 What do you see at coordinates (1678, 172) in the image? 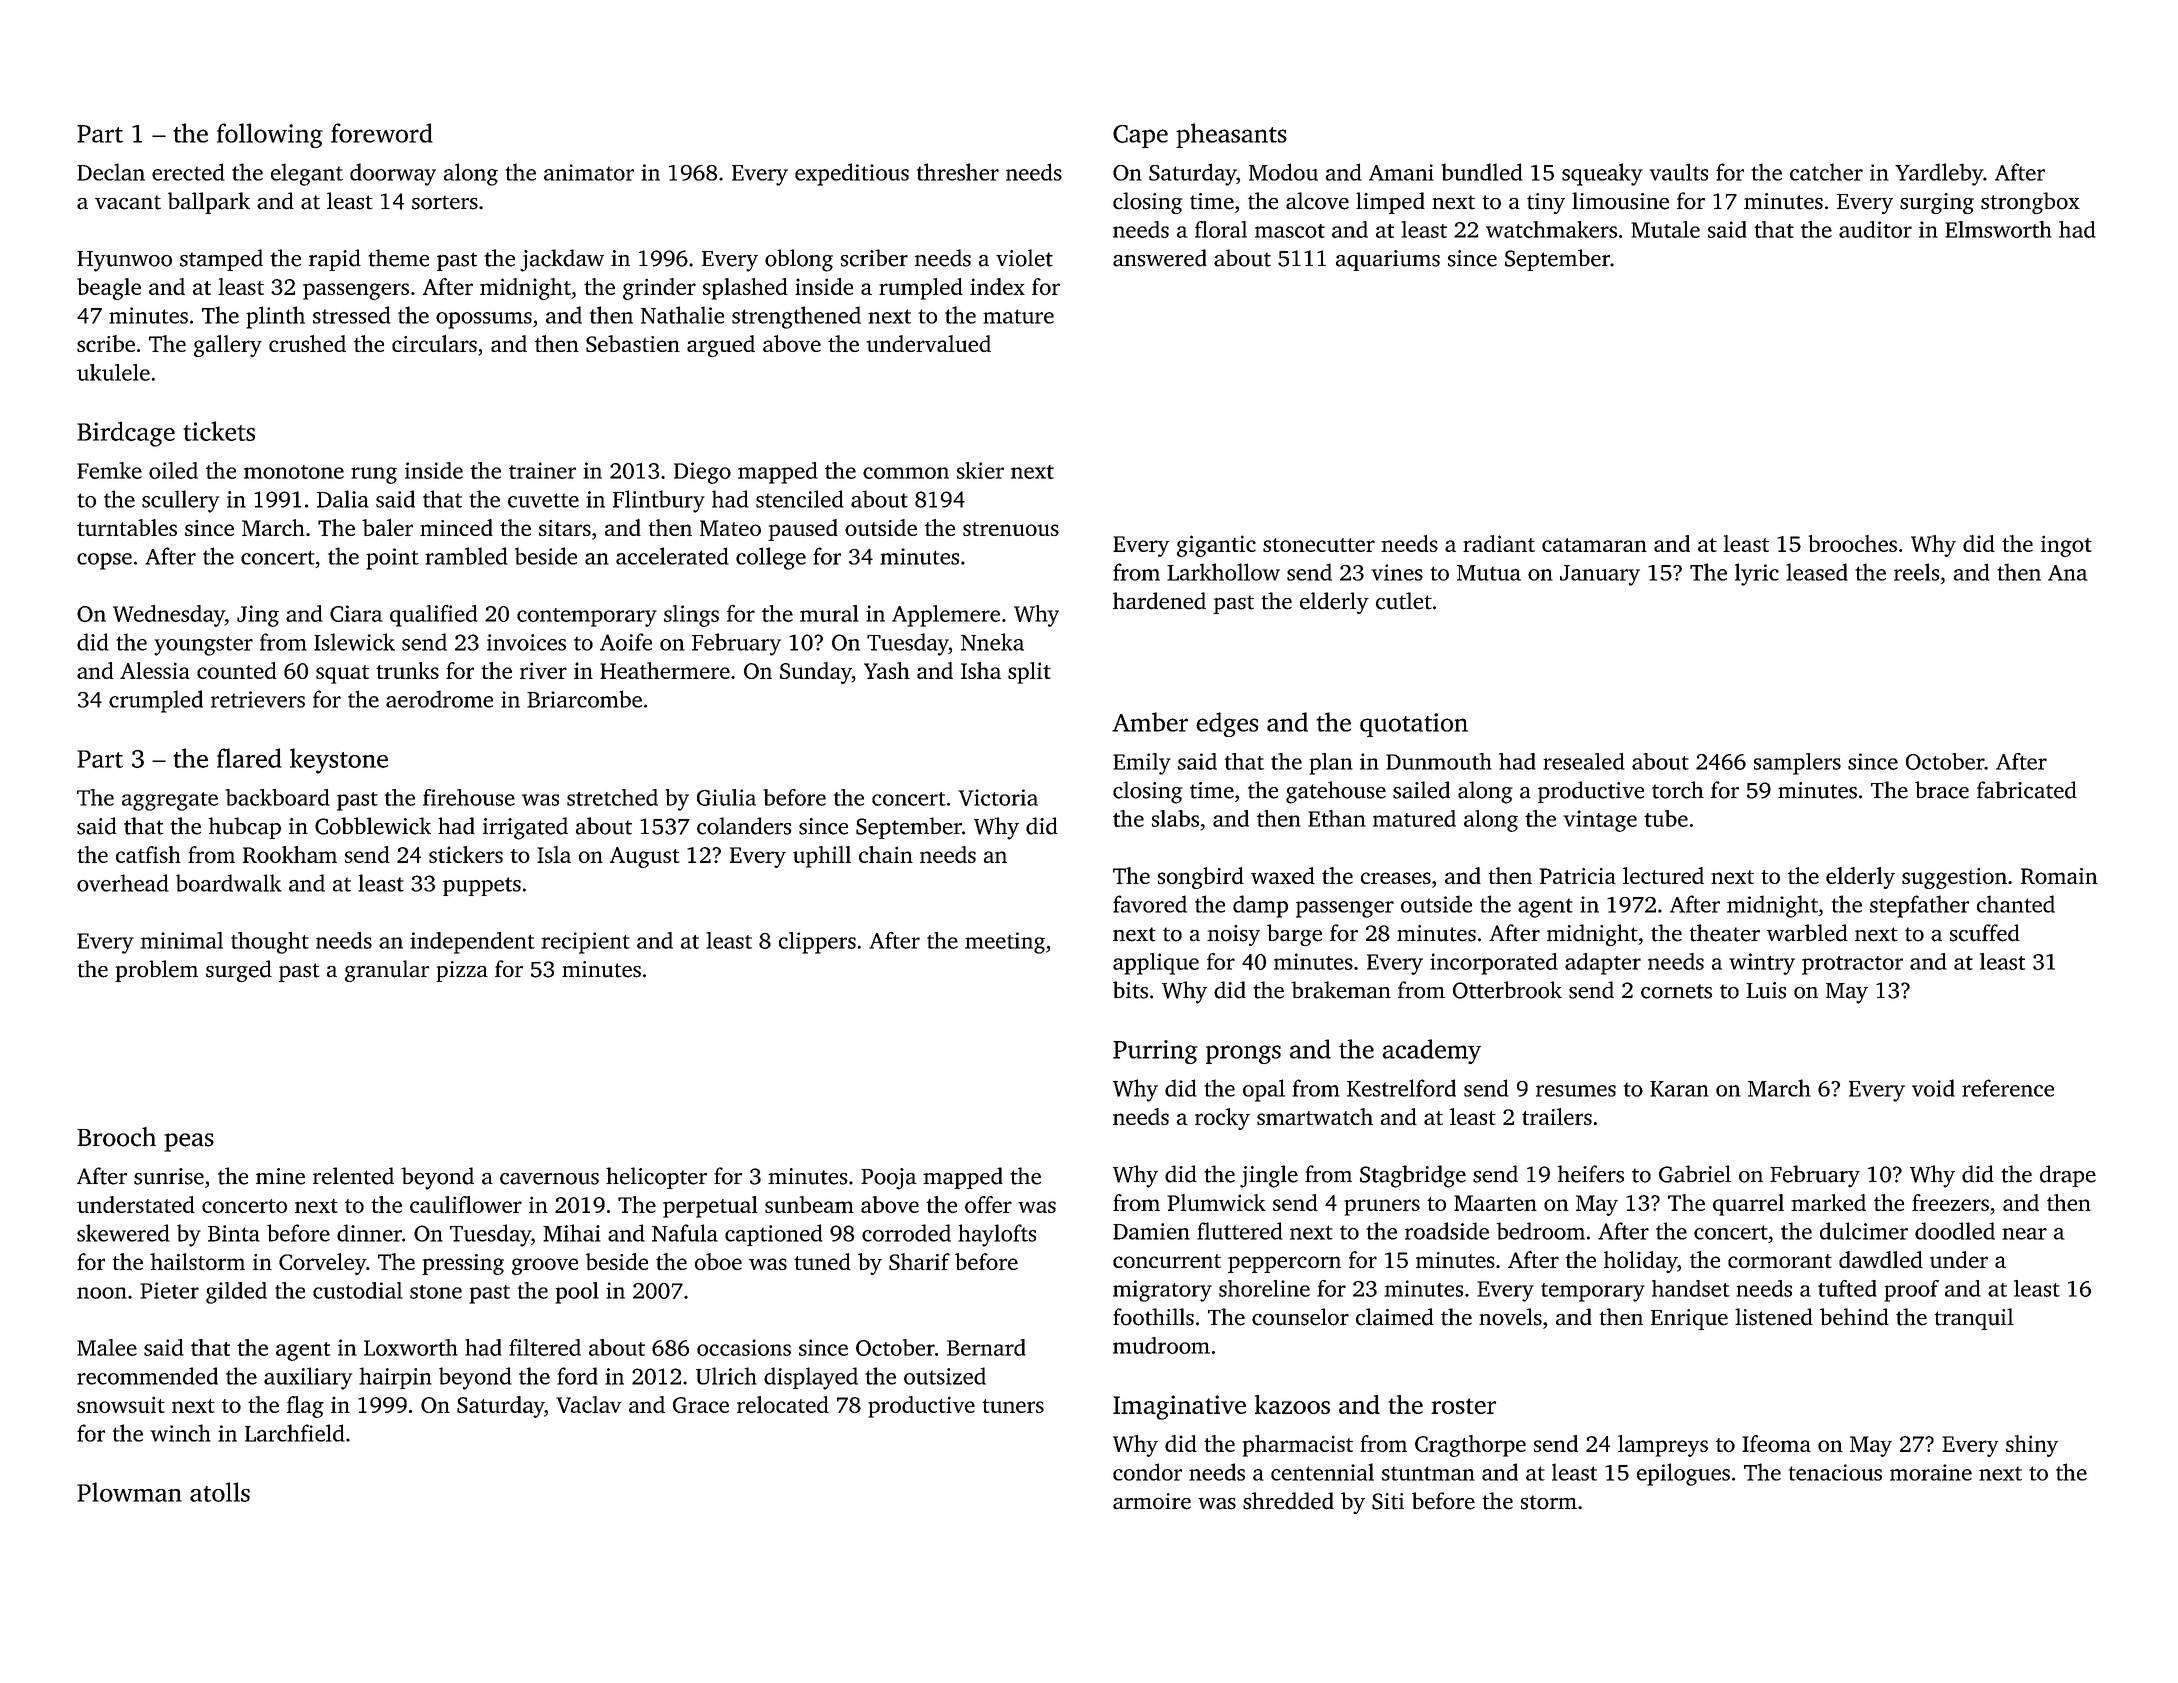
I see `vaults` at bounding box center [1678, 172].
